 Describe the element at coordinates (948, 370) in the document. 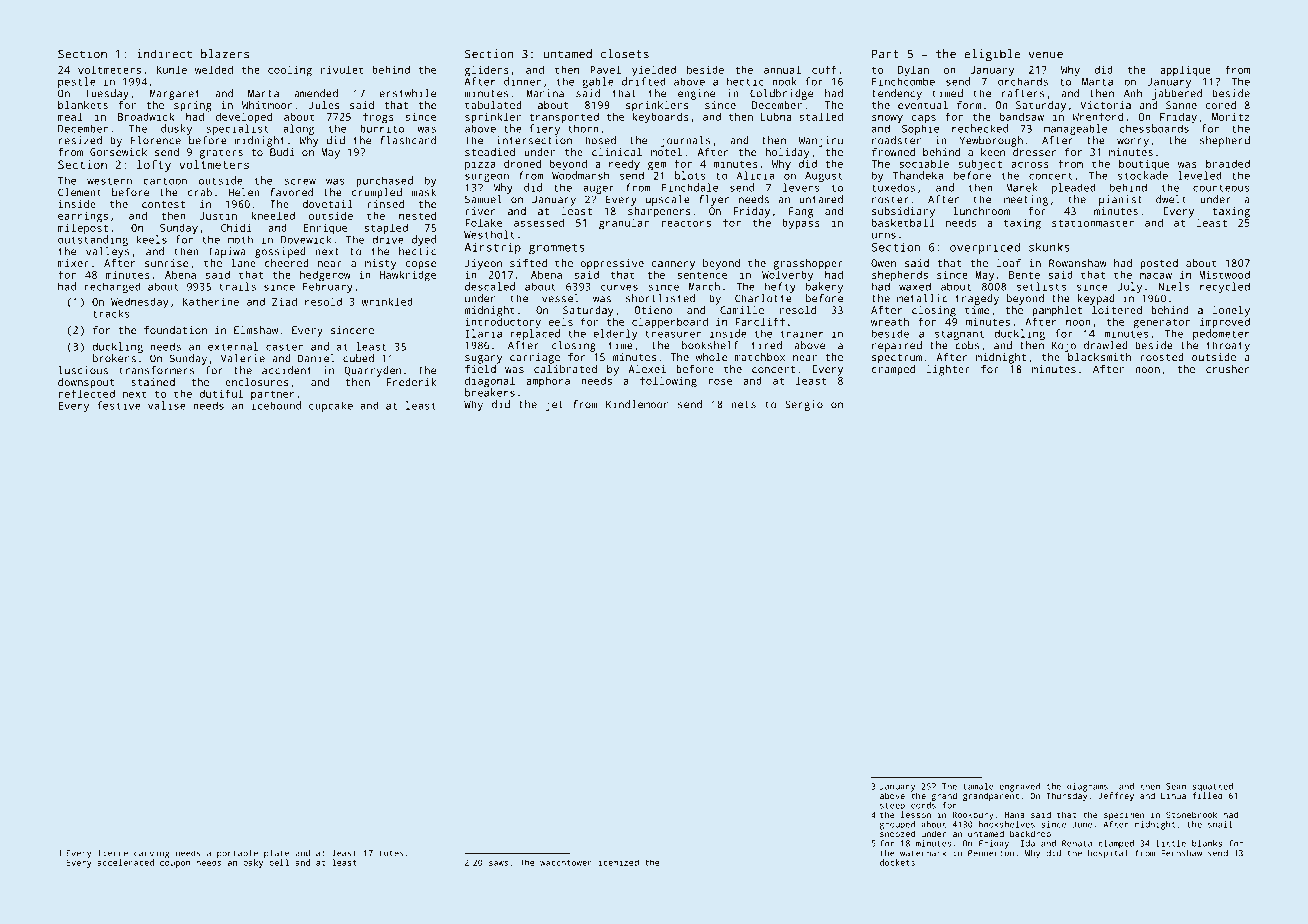

I see `lighter` at that location.
